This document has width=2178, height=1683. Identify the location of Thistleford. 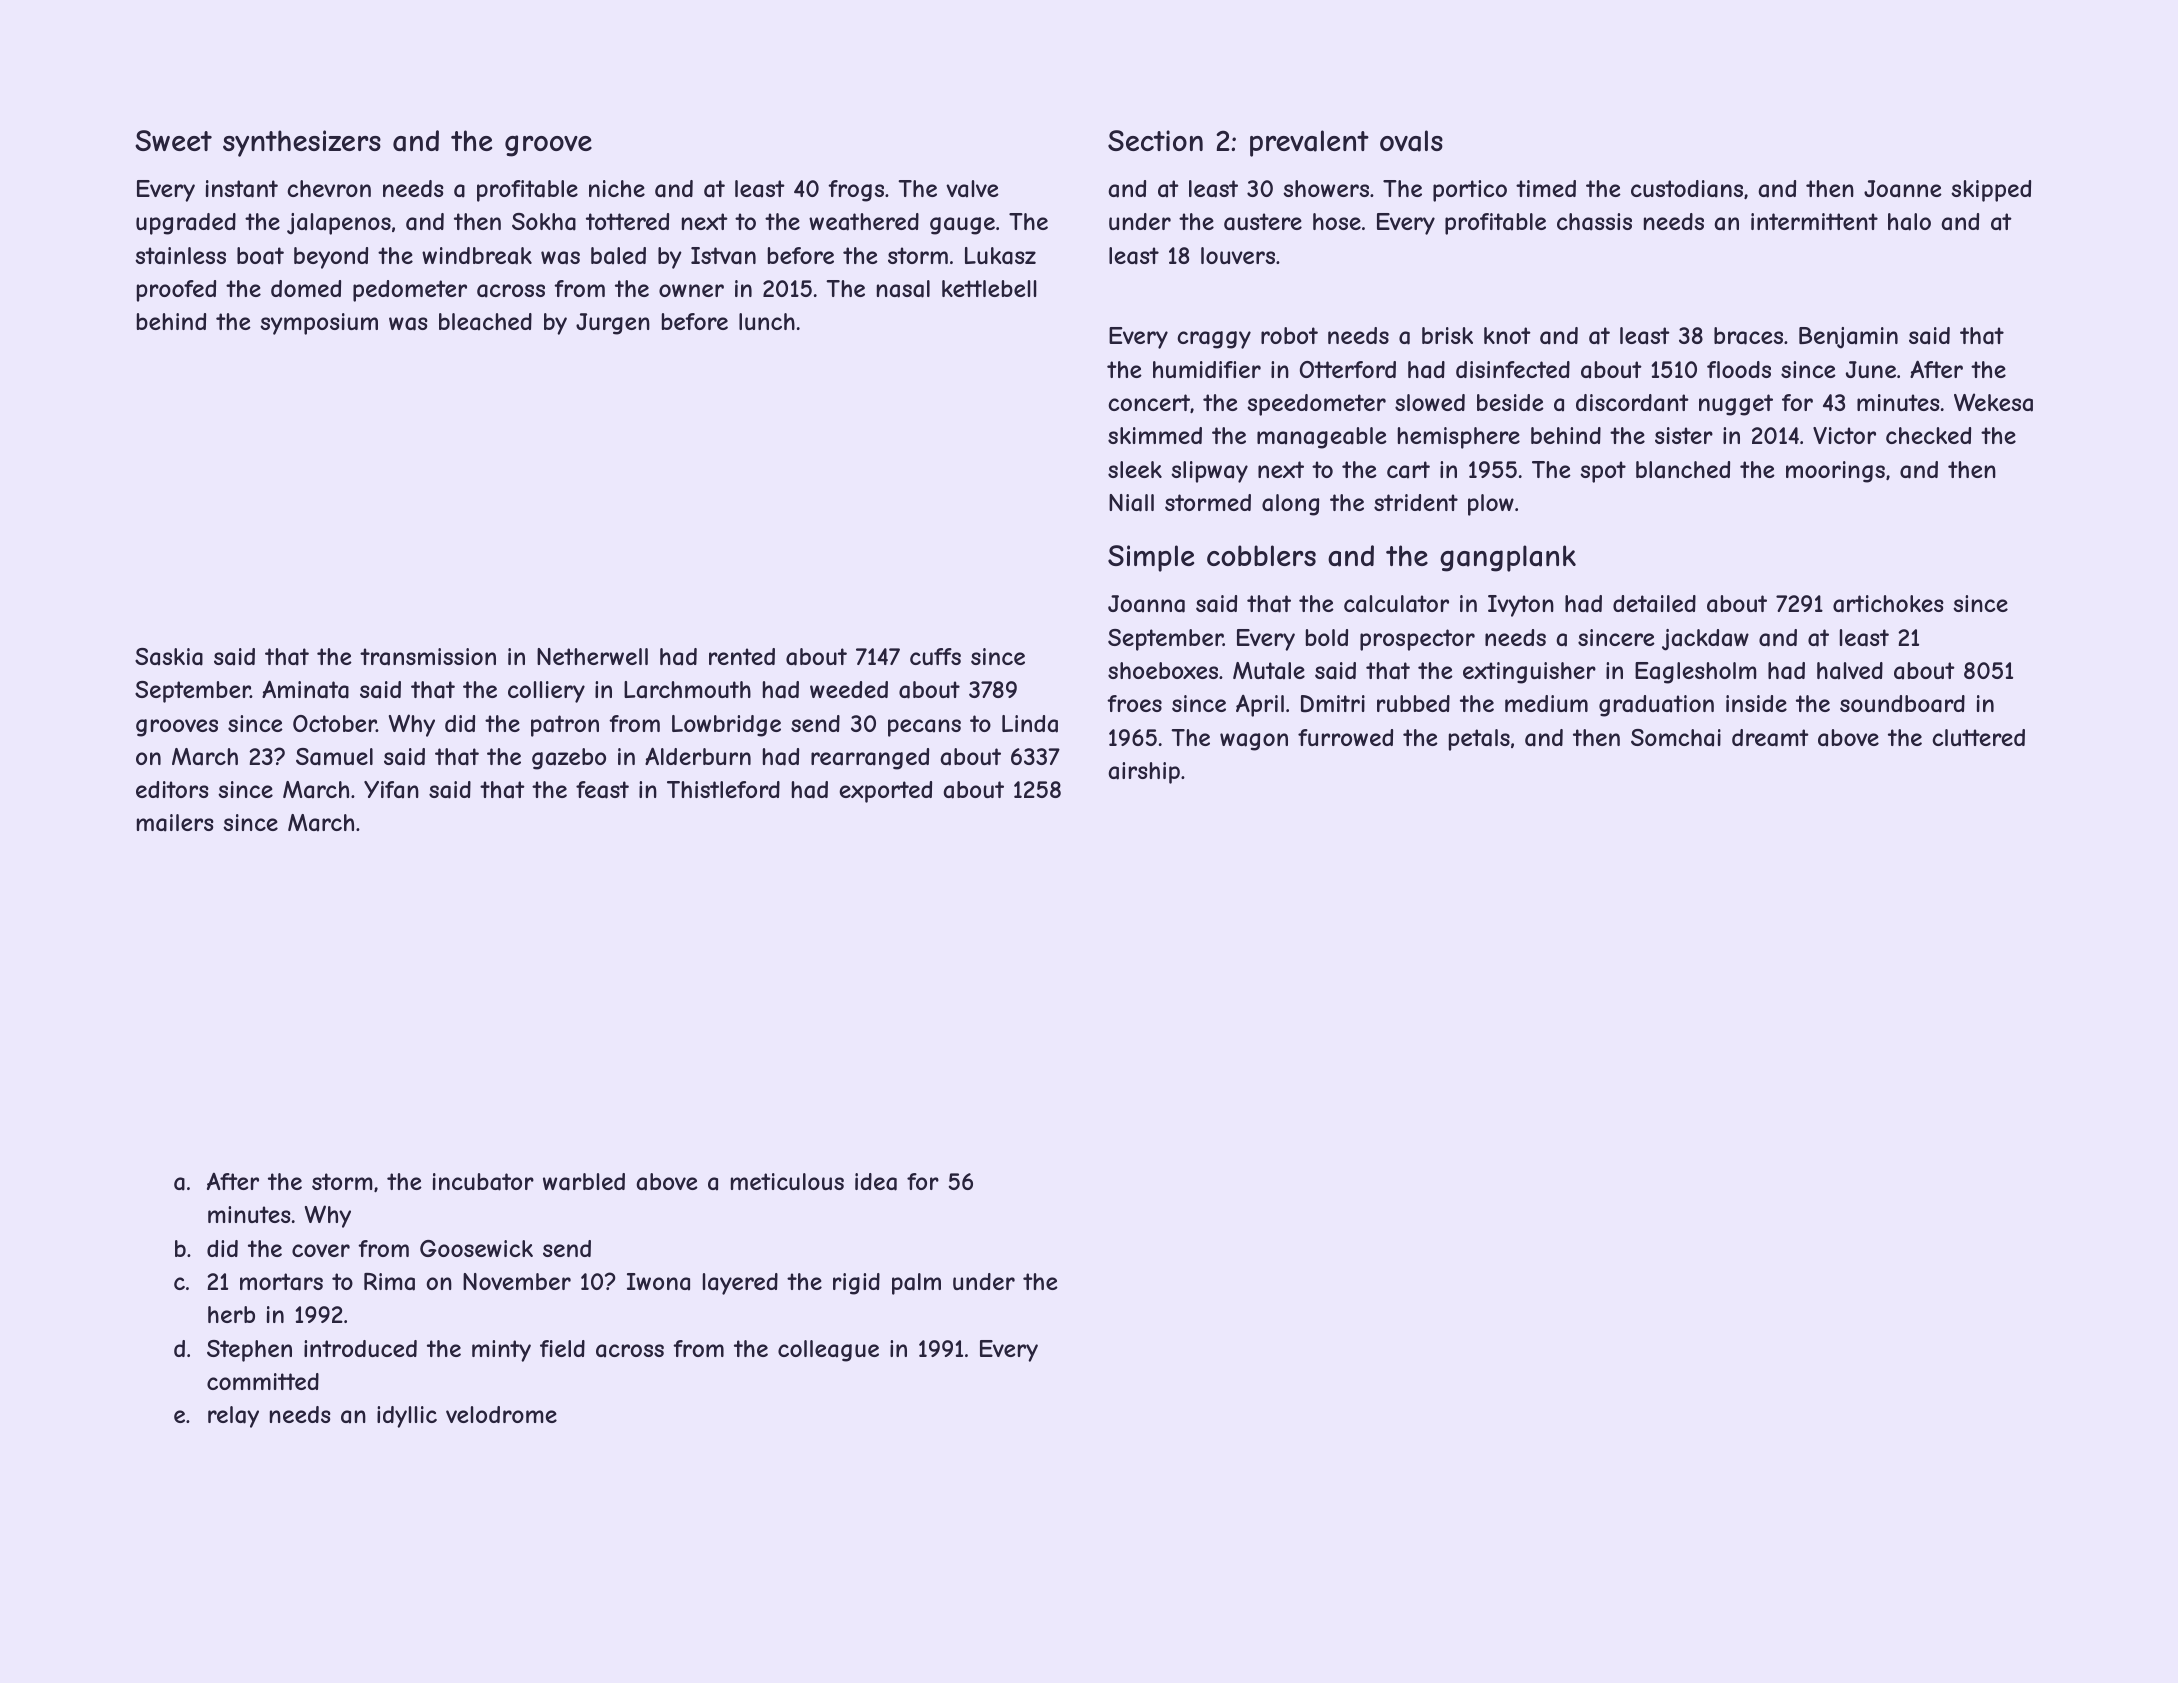
(723, 789).
